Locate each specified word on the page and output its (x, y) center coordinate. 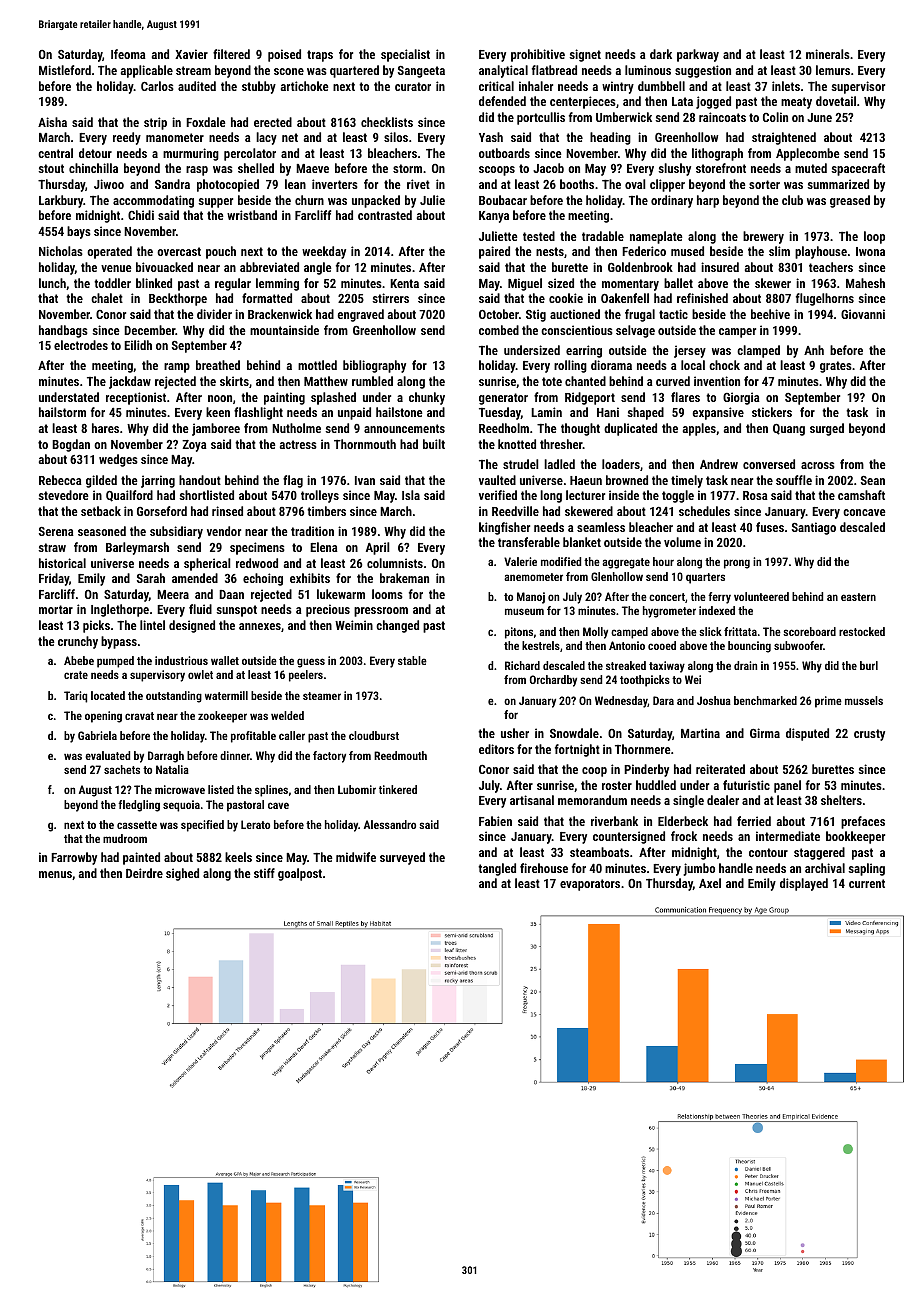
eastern (858, 597)
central (55, 153)
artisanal (532, 800)
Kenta (404, 283)
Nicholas (61, 251)
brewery (763, 237)
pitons (519, 633)
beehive (770, 314)
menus (55, 874)
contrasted (385, 215)
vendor (224, 531)
